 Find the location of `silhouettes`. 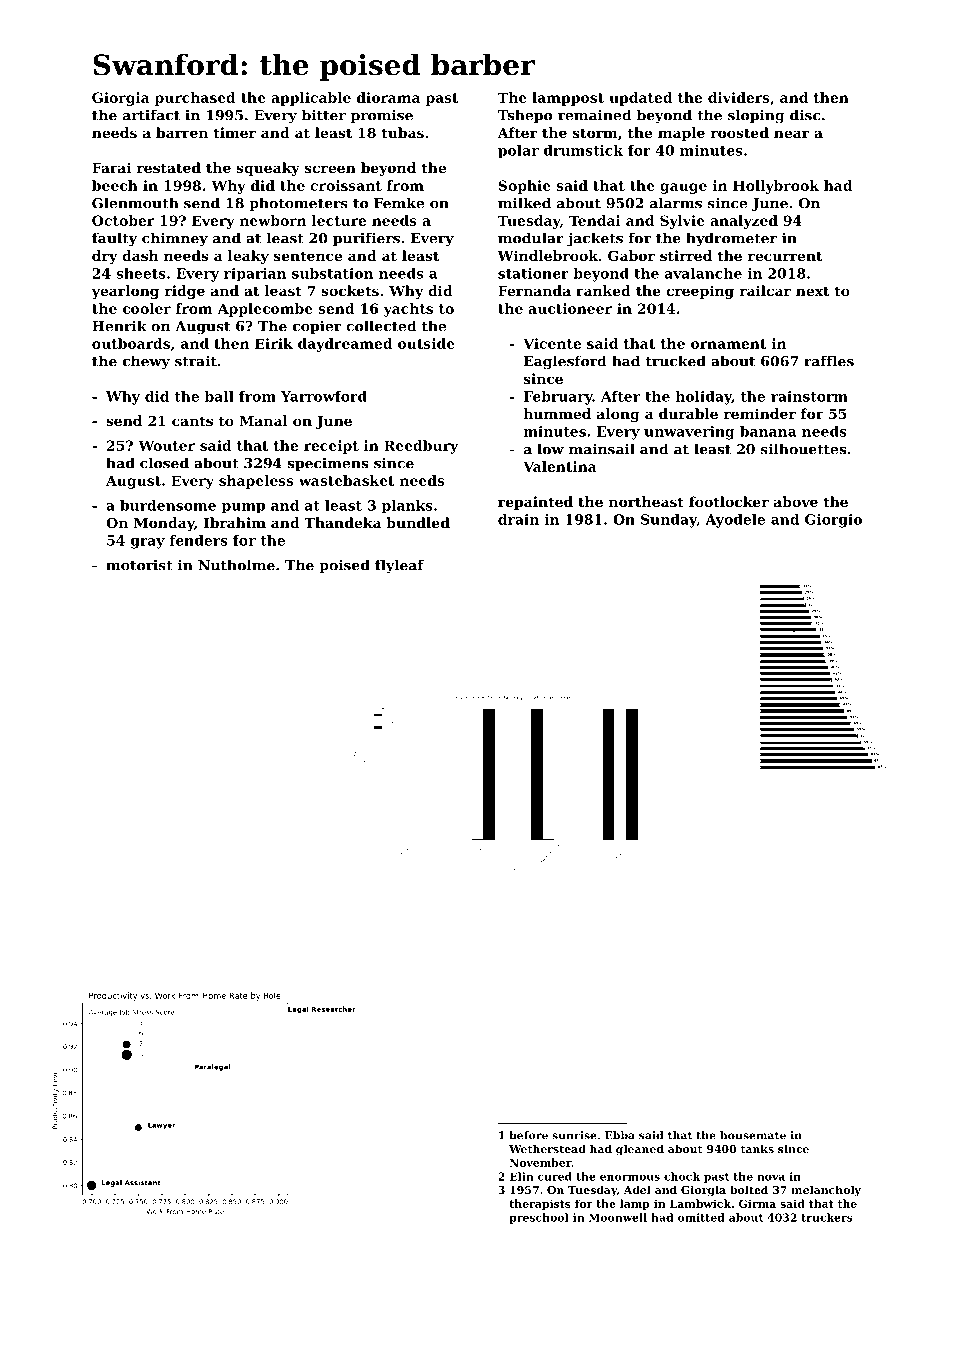

silhouettes is located at coordinates (803, 449).
